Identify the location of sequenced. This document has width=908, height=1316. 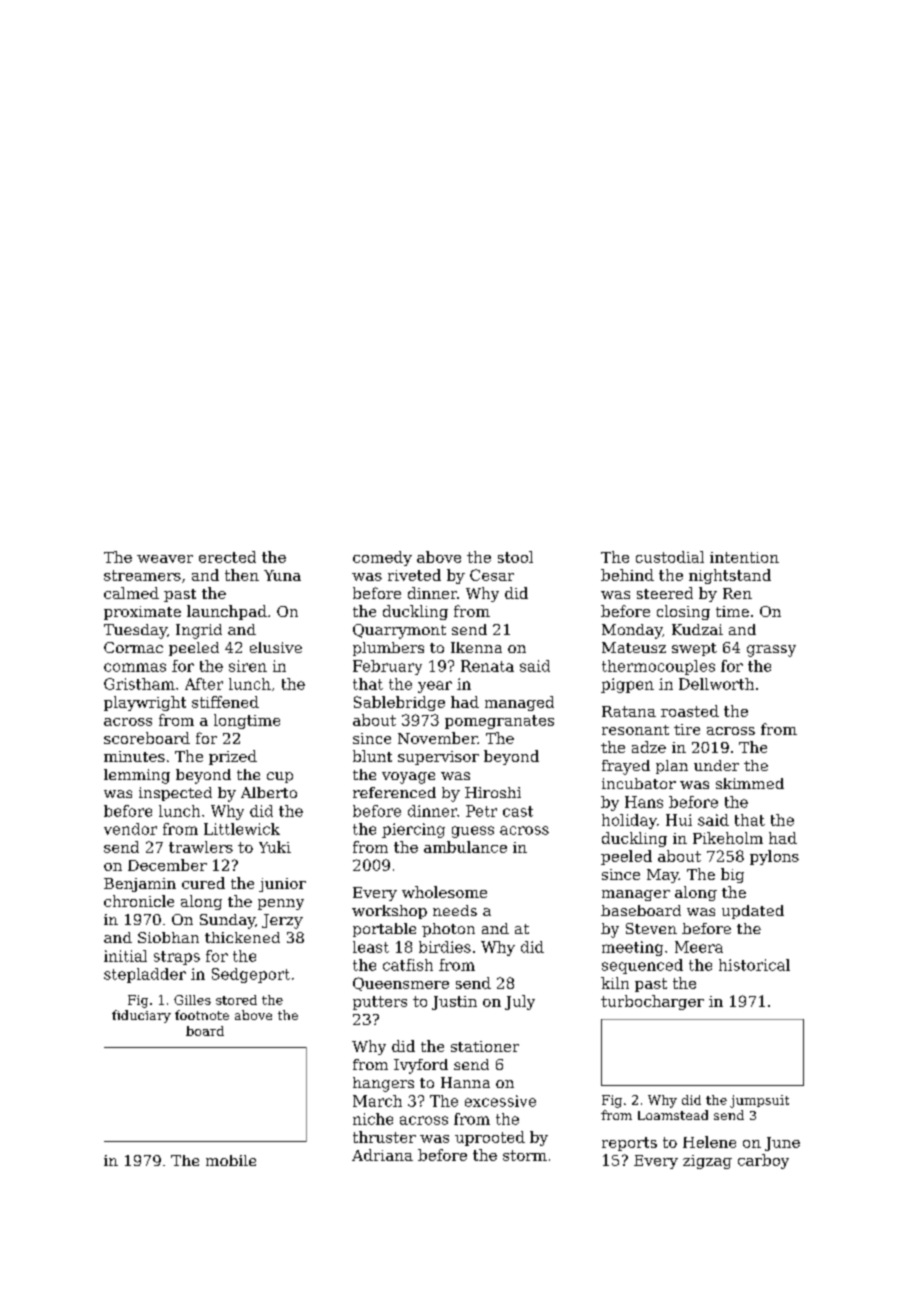
(642, 966).
